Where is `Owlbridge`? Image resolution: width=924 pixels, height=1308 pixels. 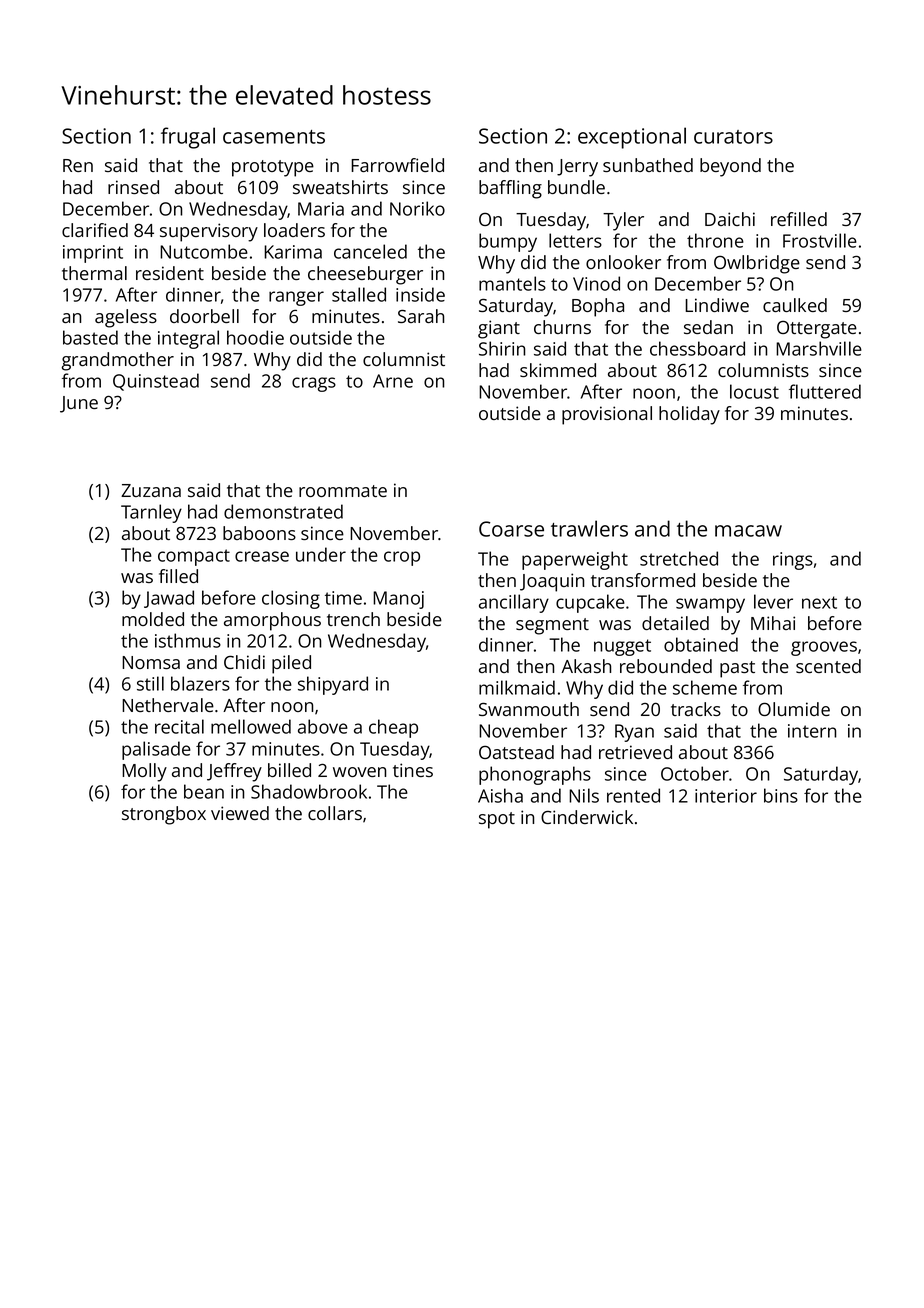 Owlbridge is located at coordinates (757, 264).
